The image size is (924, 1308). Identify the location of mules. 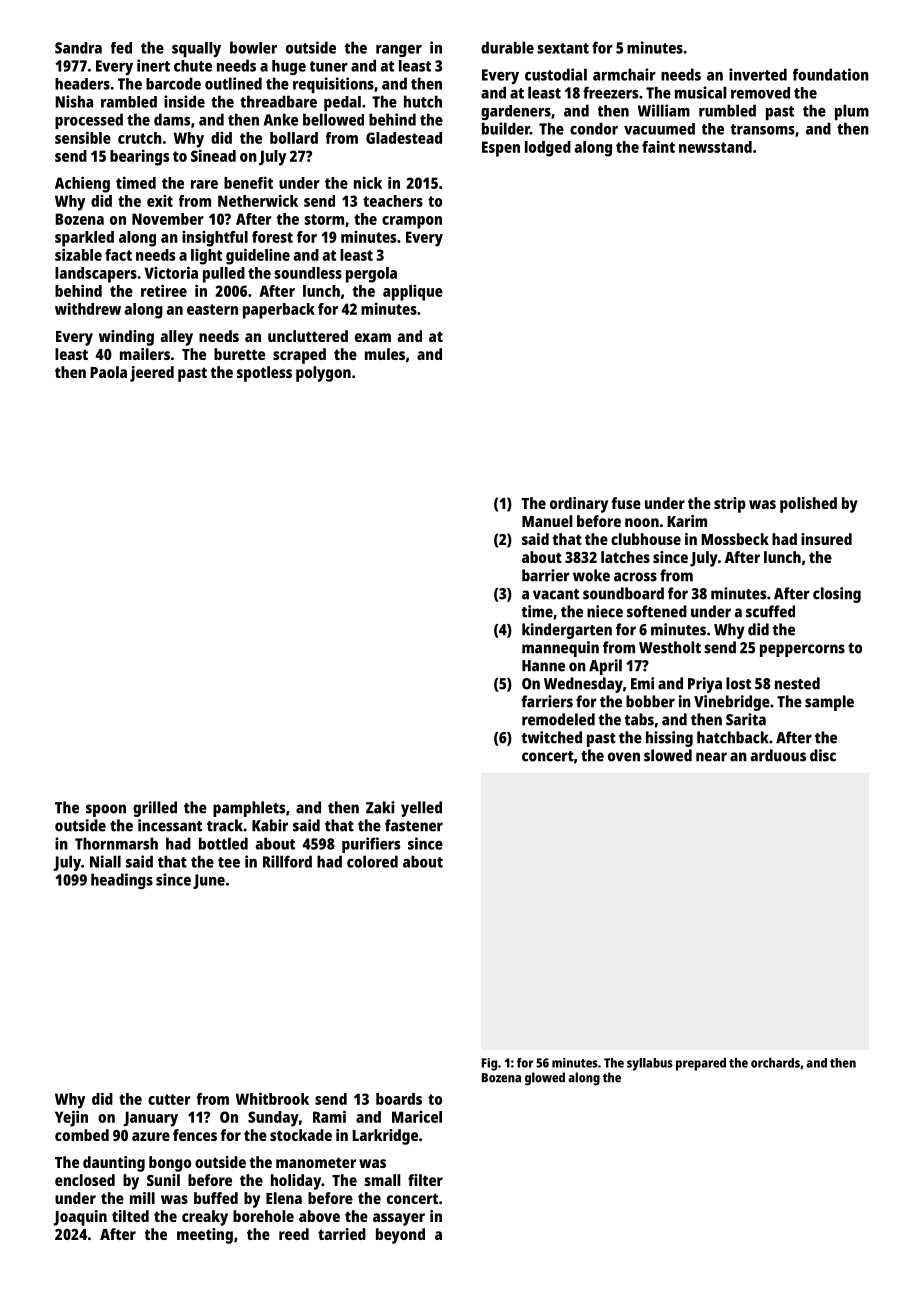
(385, 354).
